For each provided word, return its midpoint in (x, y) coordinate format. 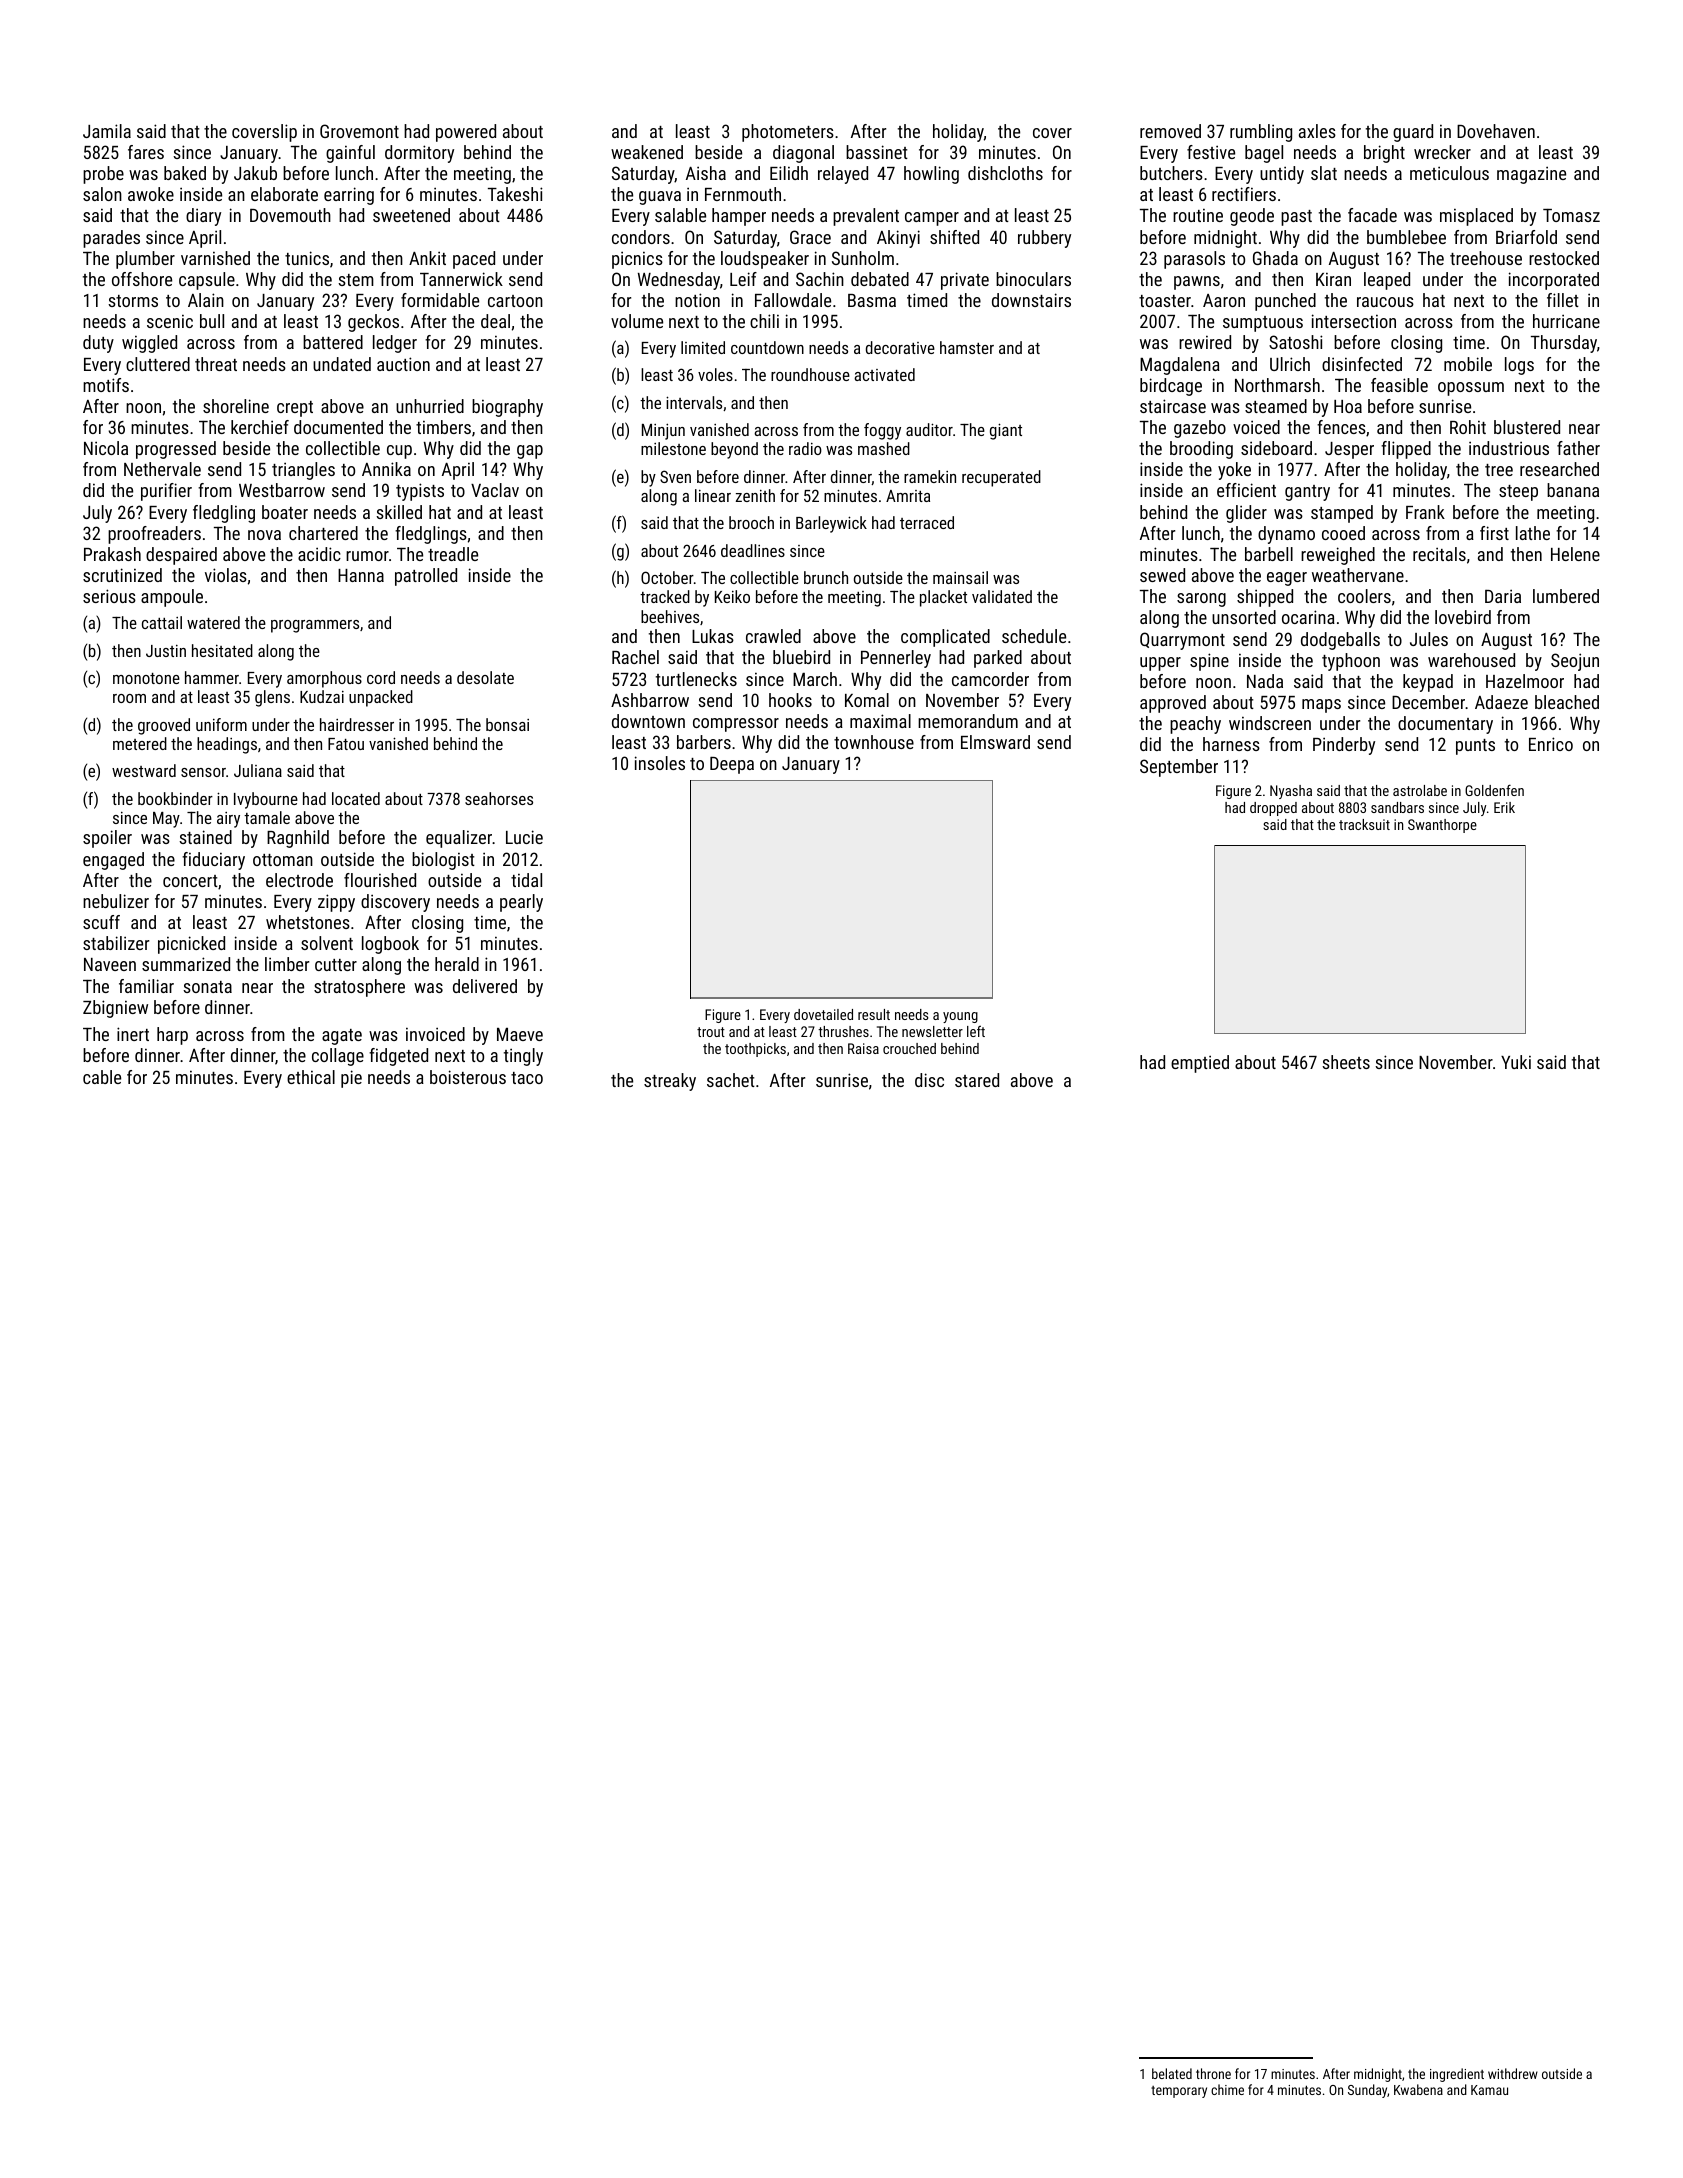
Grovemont (359, 131)
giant (1006, 431)
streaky (670, 1082)
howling (931, 175)
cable (102, 1077)
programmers (315, 626)
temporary (1179, 2092)
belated (1172, 2073)
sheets (1346, 1062)
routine (1198, 215)
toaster (1165, 301)
